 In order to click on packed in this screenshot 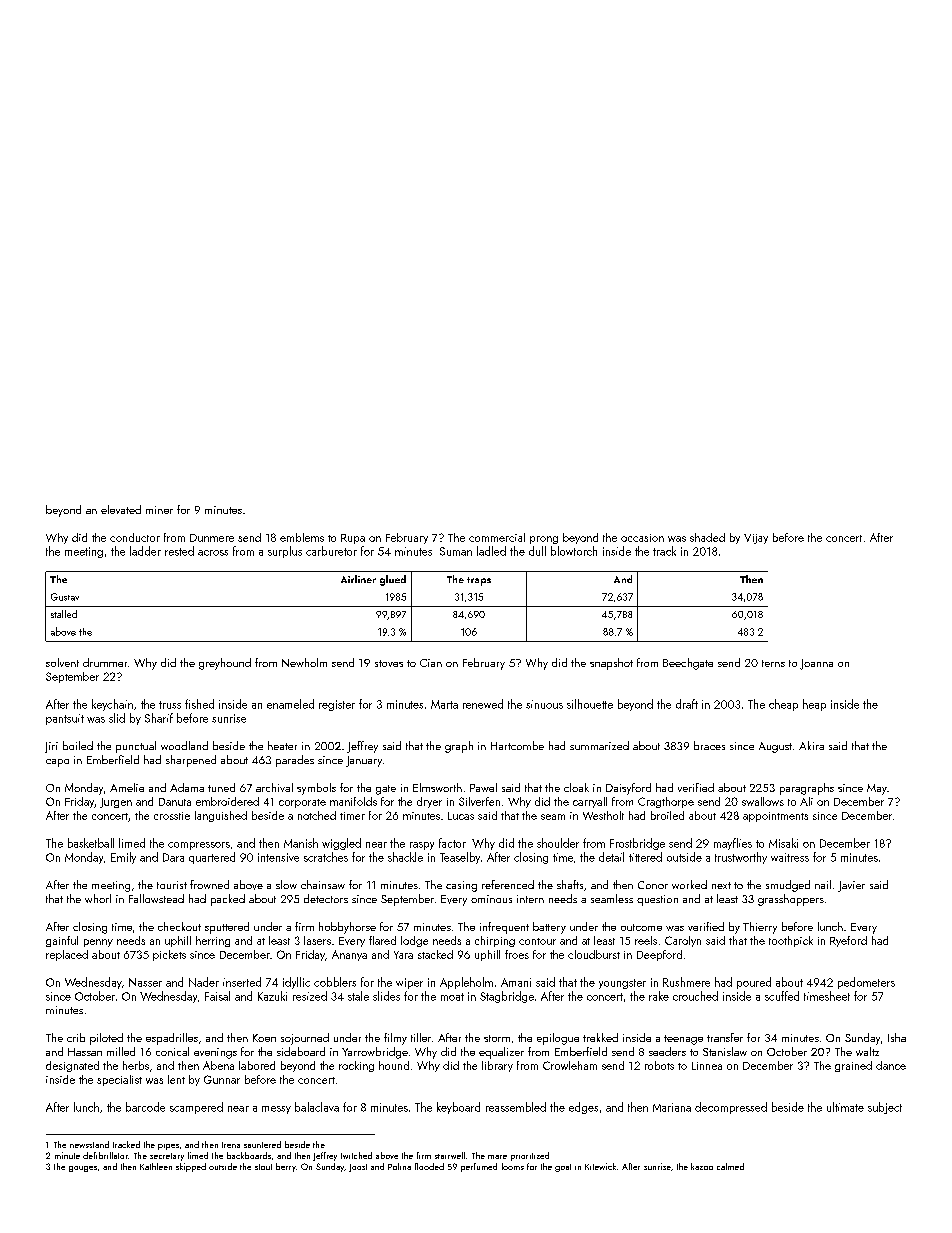, I will do `click(228, 900)`.
